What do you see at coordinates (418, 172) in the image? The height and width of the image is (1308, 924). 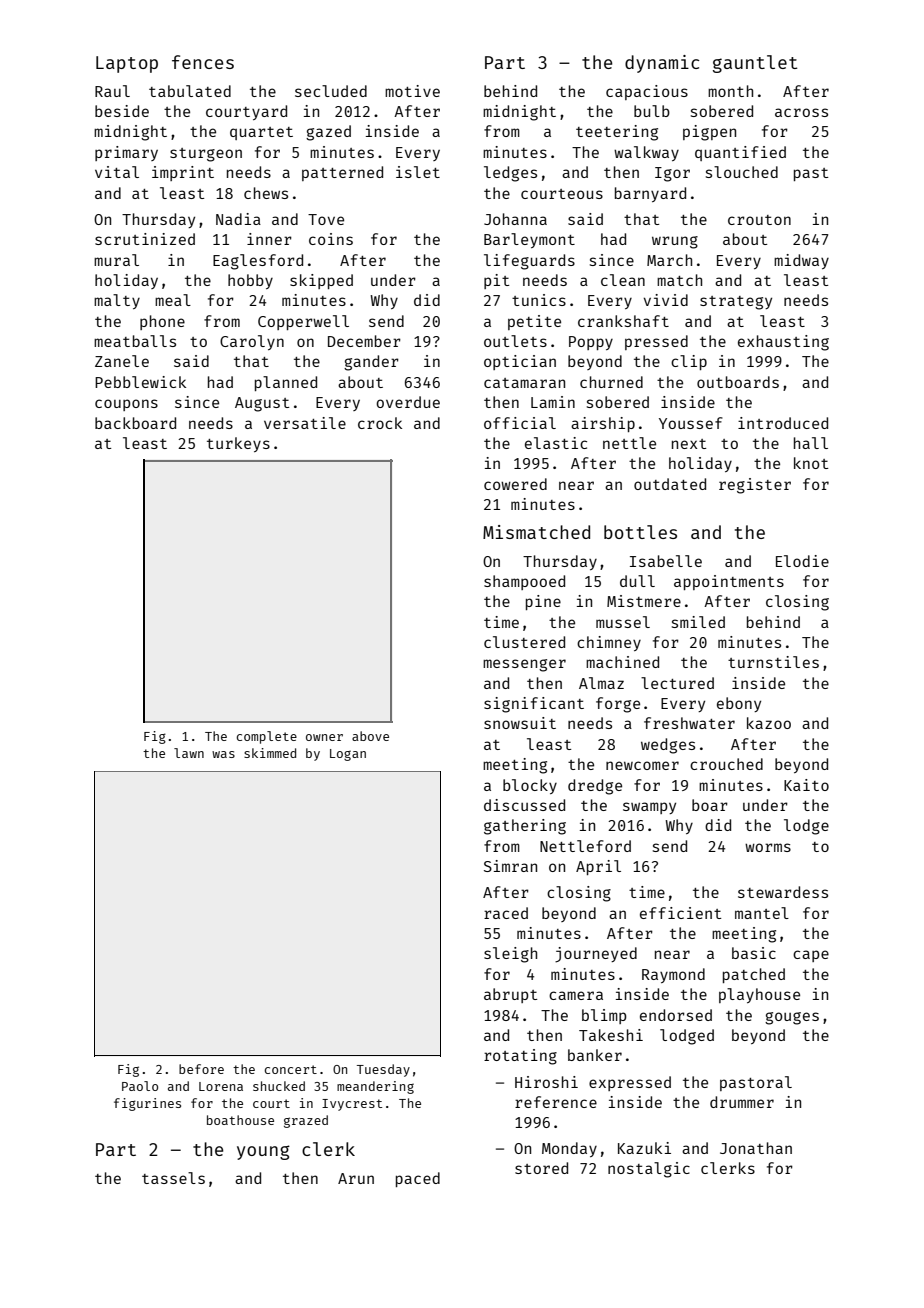 I see `islet` at bounding box center [418, 172].
